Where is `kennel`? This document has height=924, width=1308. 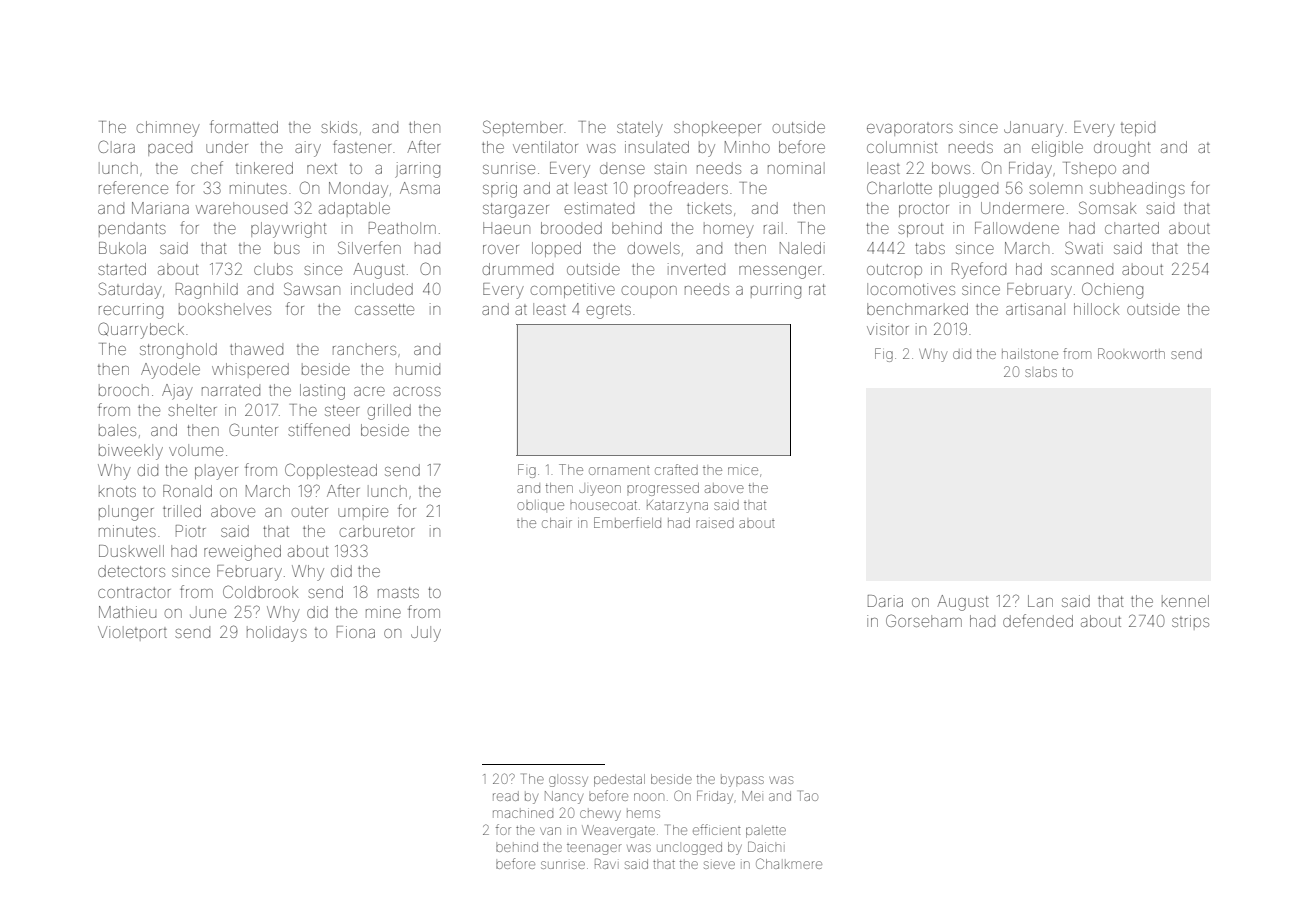
kennel is located at coordinates (1185, 601).
